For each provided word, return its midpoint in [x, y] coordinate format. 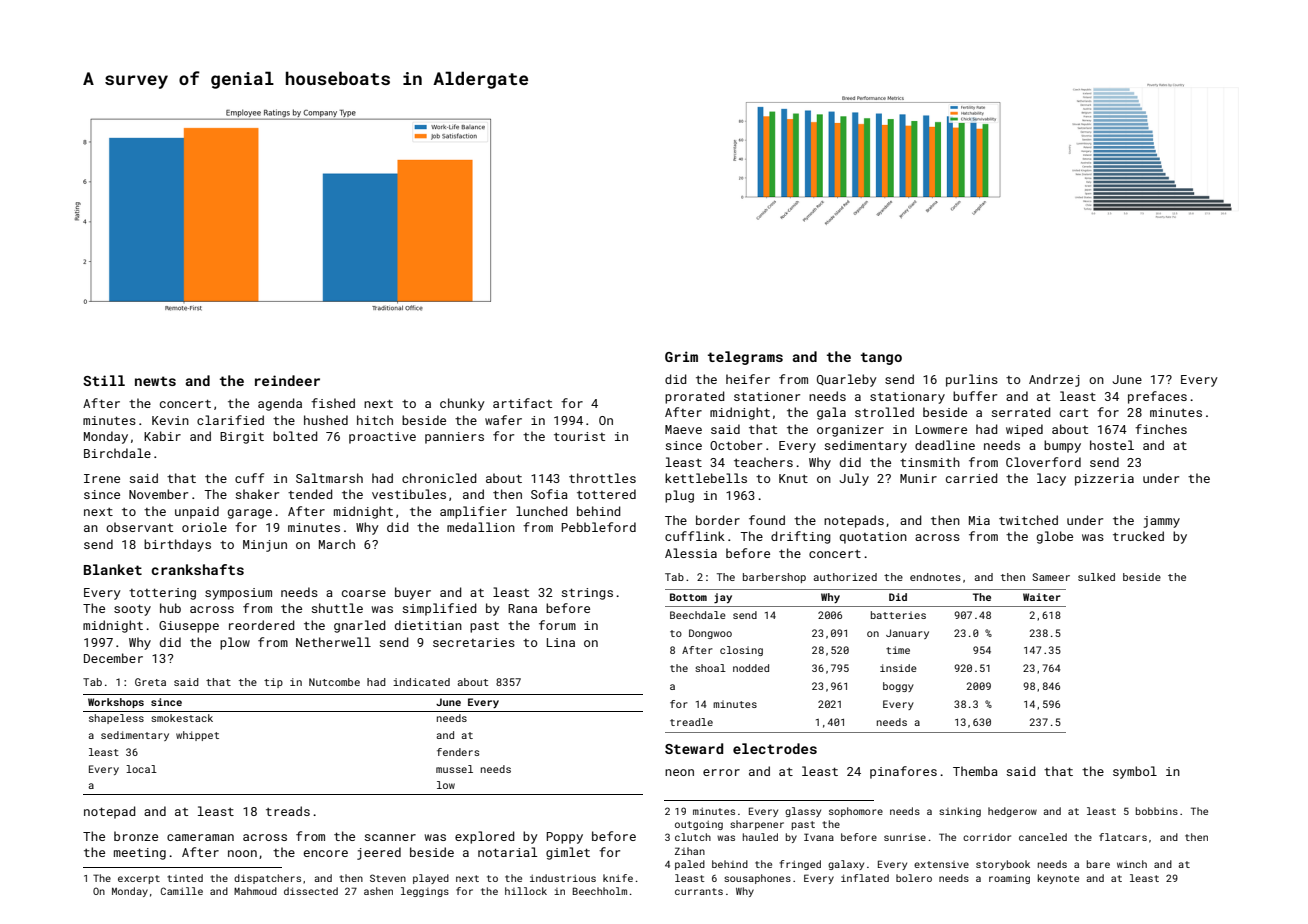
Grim [681, 356]
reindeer [287, 380]
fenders [458, 752]
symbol [1135, 772]
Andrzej [1054, 380]
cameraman [200, 837]
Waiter [1042, 597]
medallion [481, 527]
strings [587, 594]
